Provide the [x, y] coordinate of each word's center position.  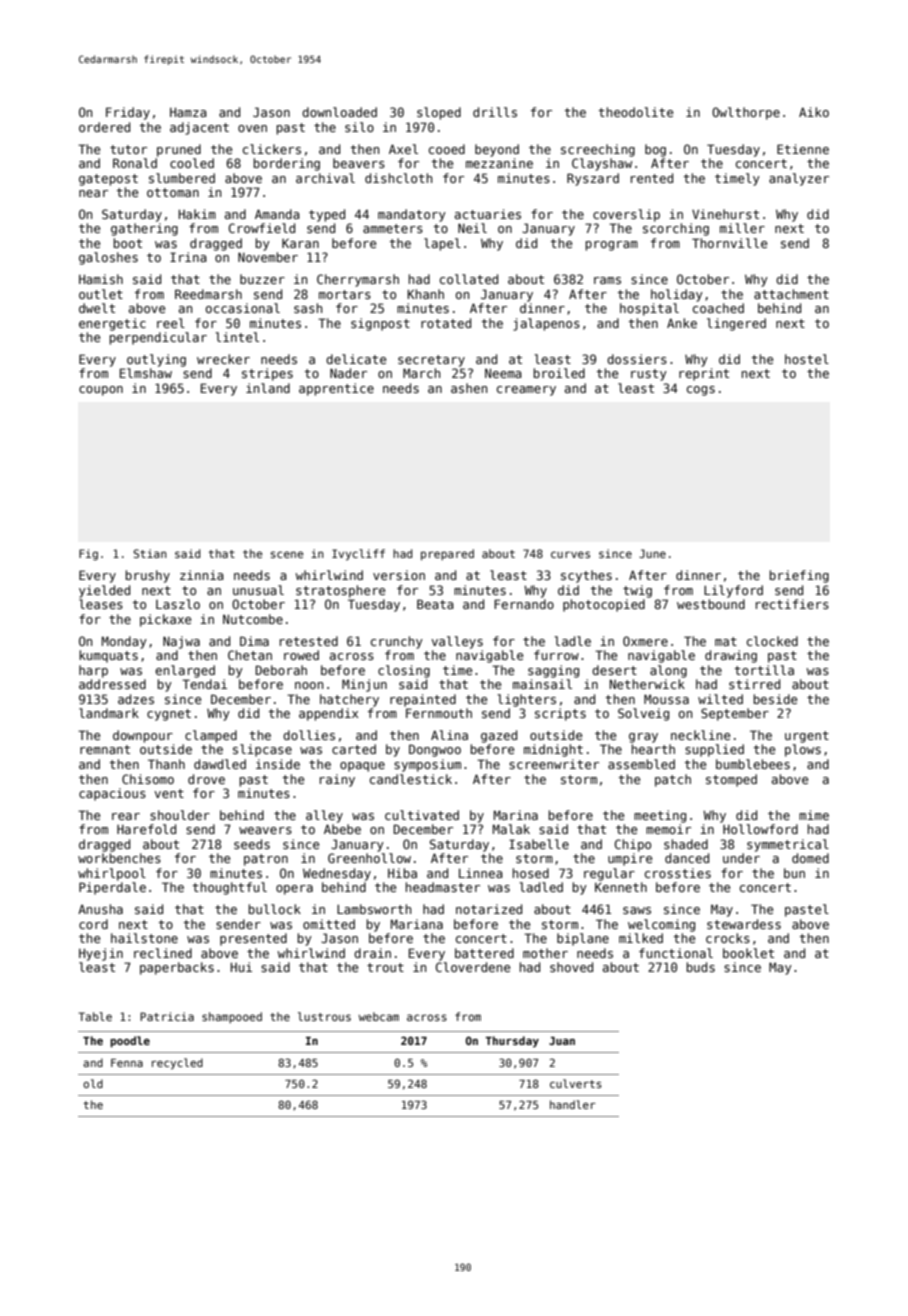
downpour [143, 736]
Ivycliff [358, 555]
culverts [576, 1083]
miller [742, 228]
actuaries [488, 214]
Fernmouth [439, 713]
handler [573, 1104]
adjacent [199, 128]
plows [803, 750]
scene [287, 554]
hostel [807, 359]
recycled [177, 1063]
